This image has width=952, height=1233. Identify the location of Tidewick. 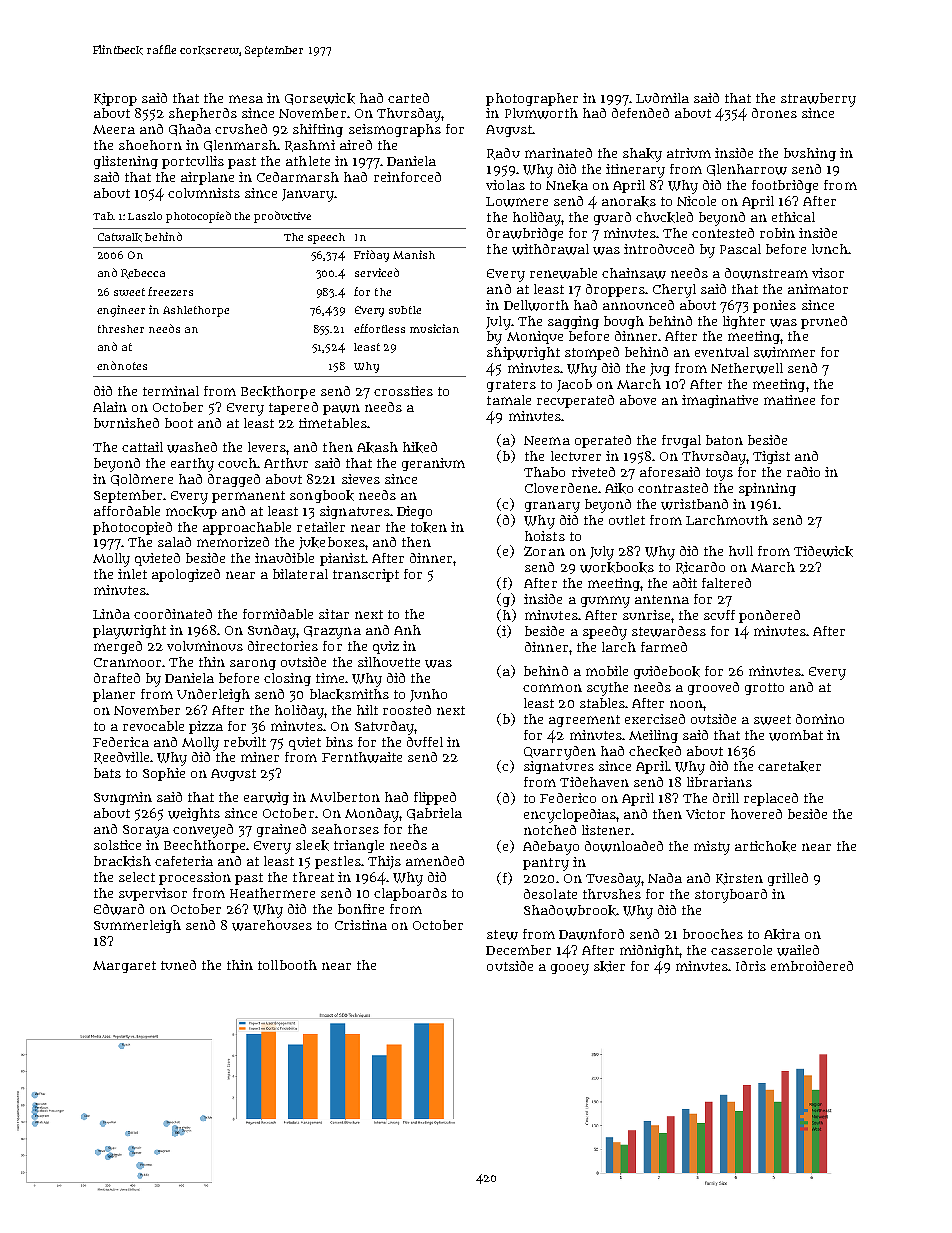
(823, 551).
